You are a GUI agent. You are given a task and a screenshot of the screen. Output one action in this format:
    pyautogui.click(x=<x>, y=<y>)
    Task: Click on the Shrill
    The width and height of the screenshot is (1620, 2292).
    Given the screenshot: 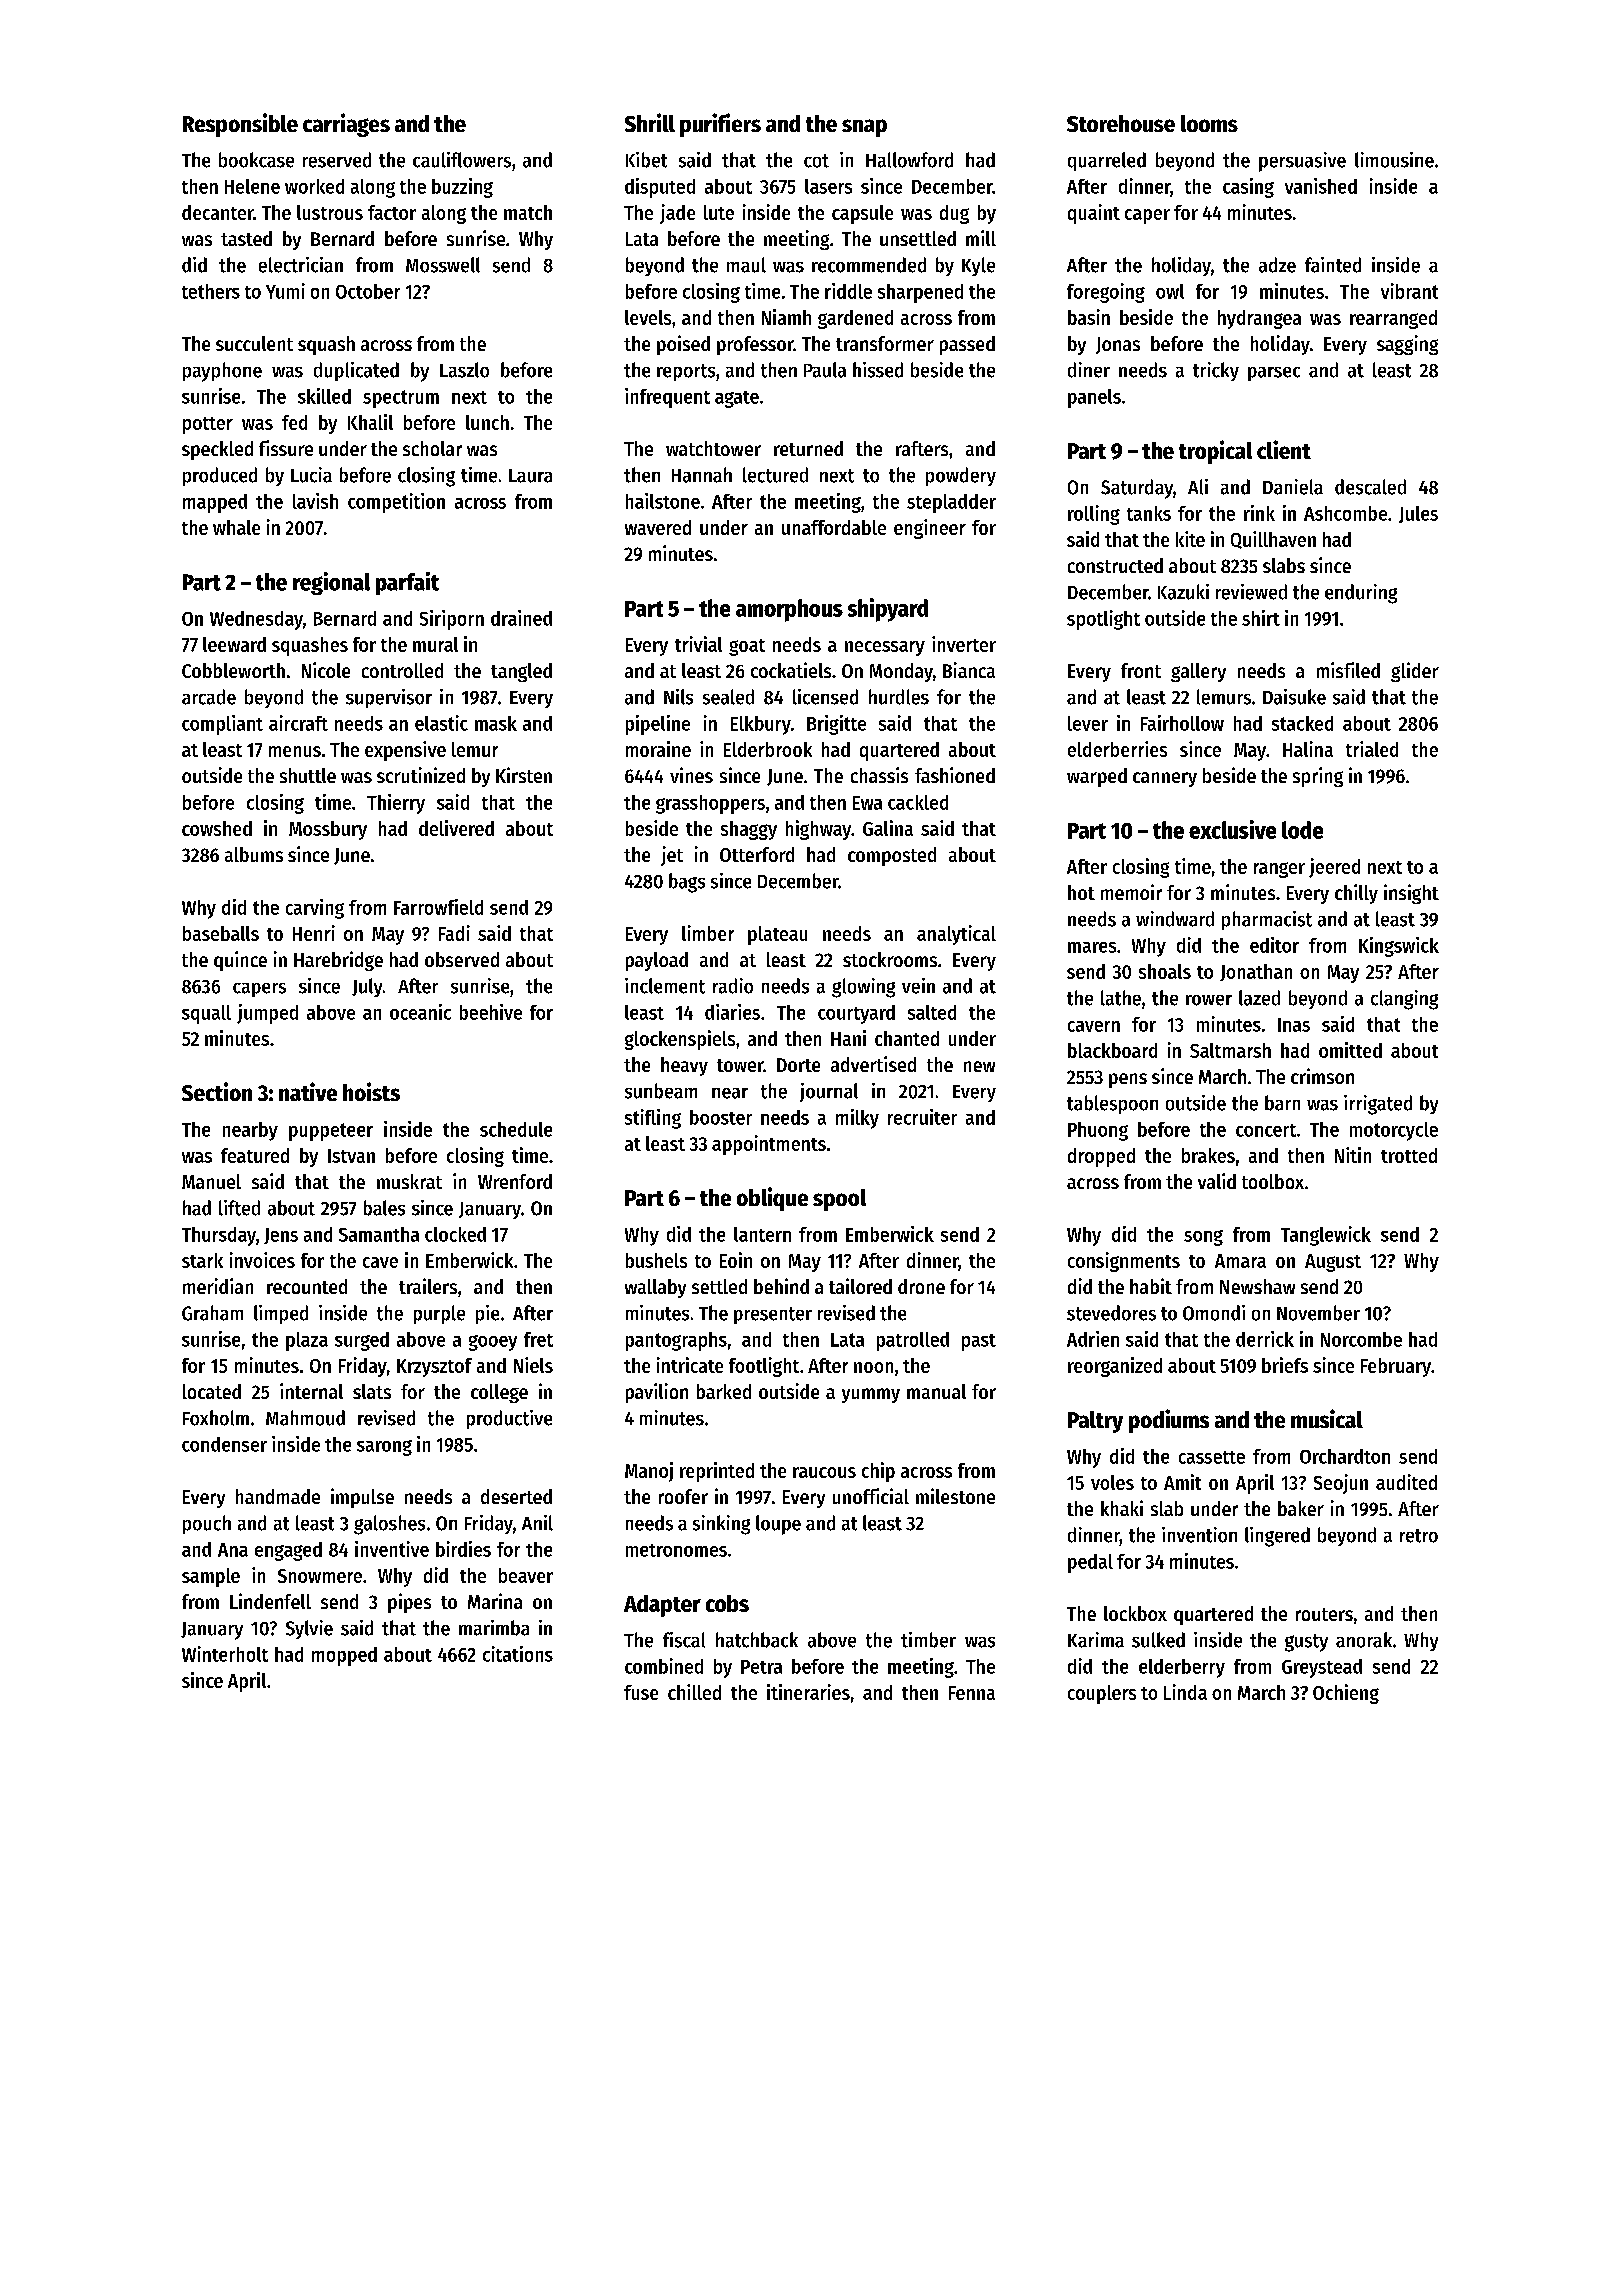 What is the action you would take?
    pyautogui.click(x=650, y=122)
